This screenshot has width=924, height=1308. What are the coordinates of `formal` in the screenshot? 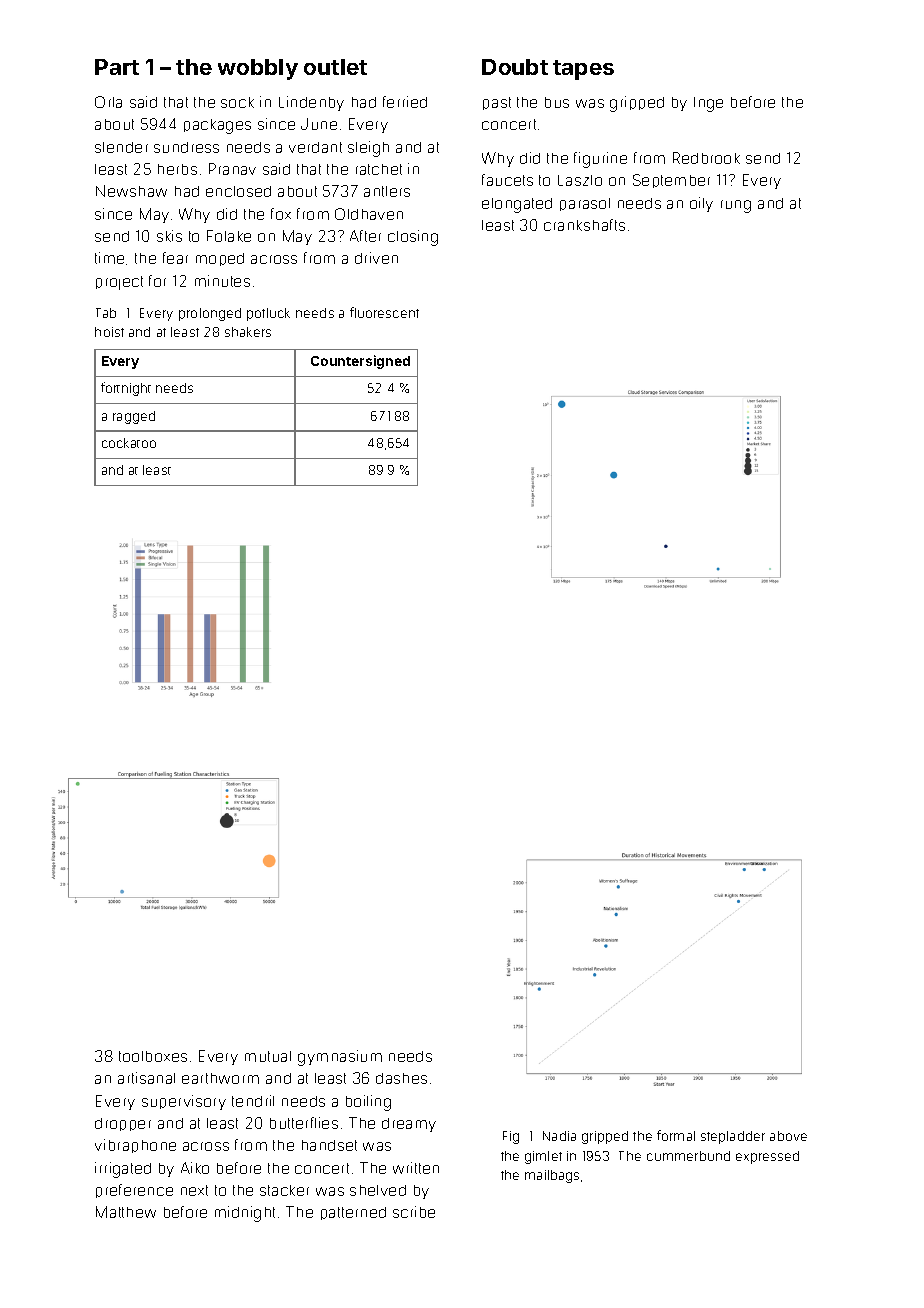 It's located at (676, 1135).
